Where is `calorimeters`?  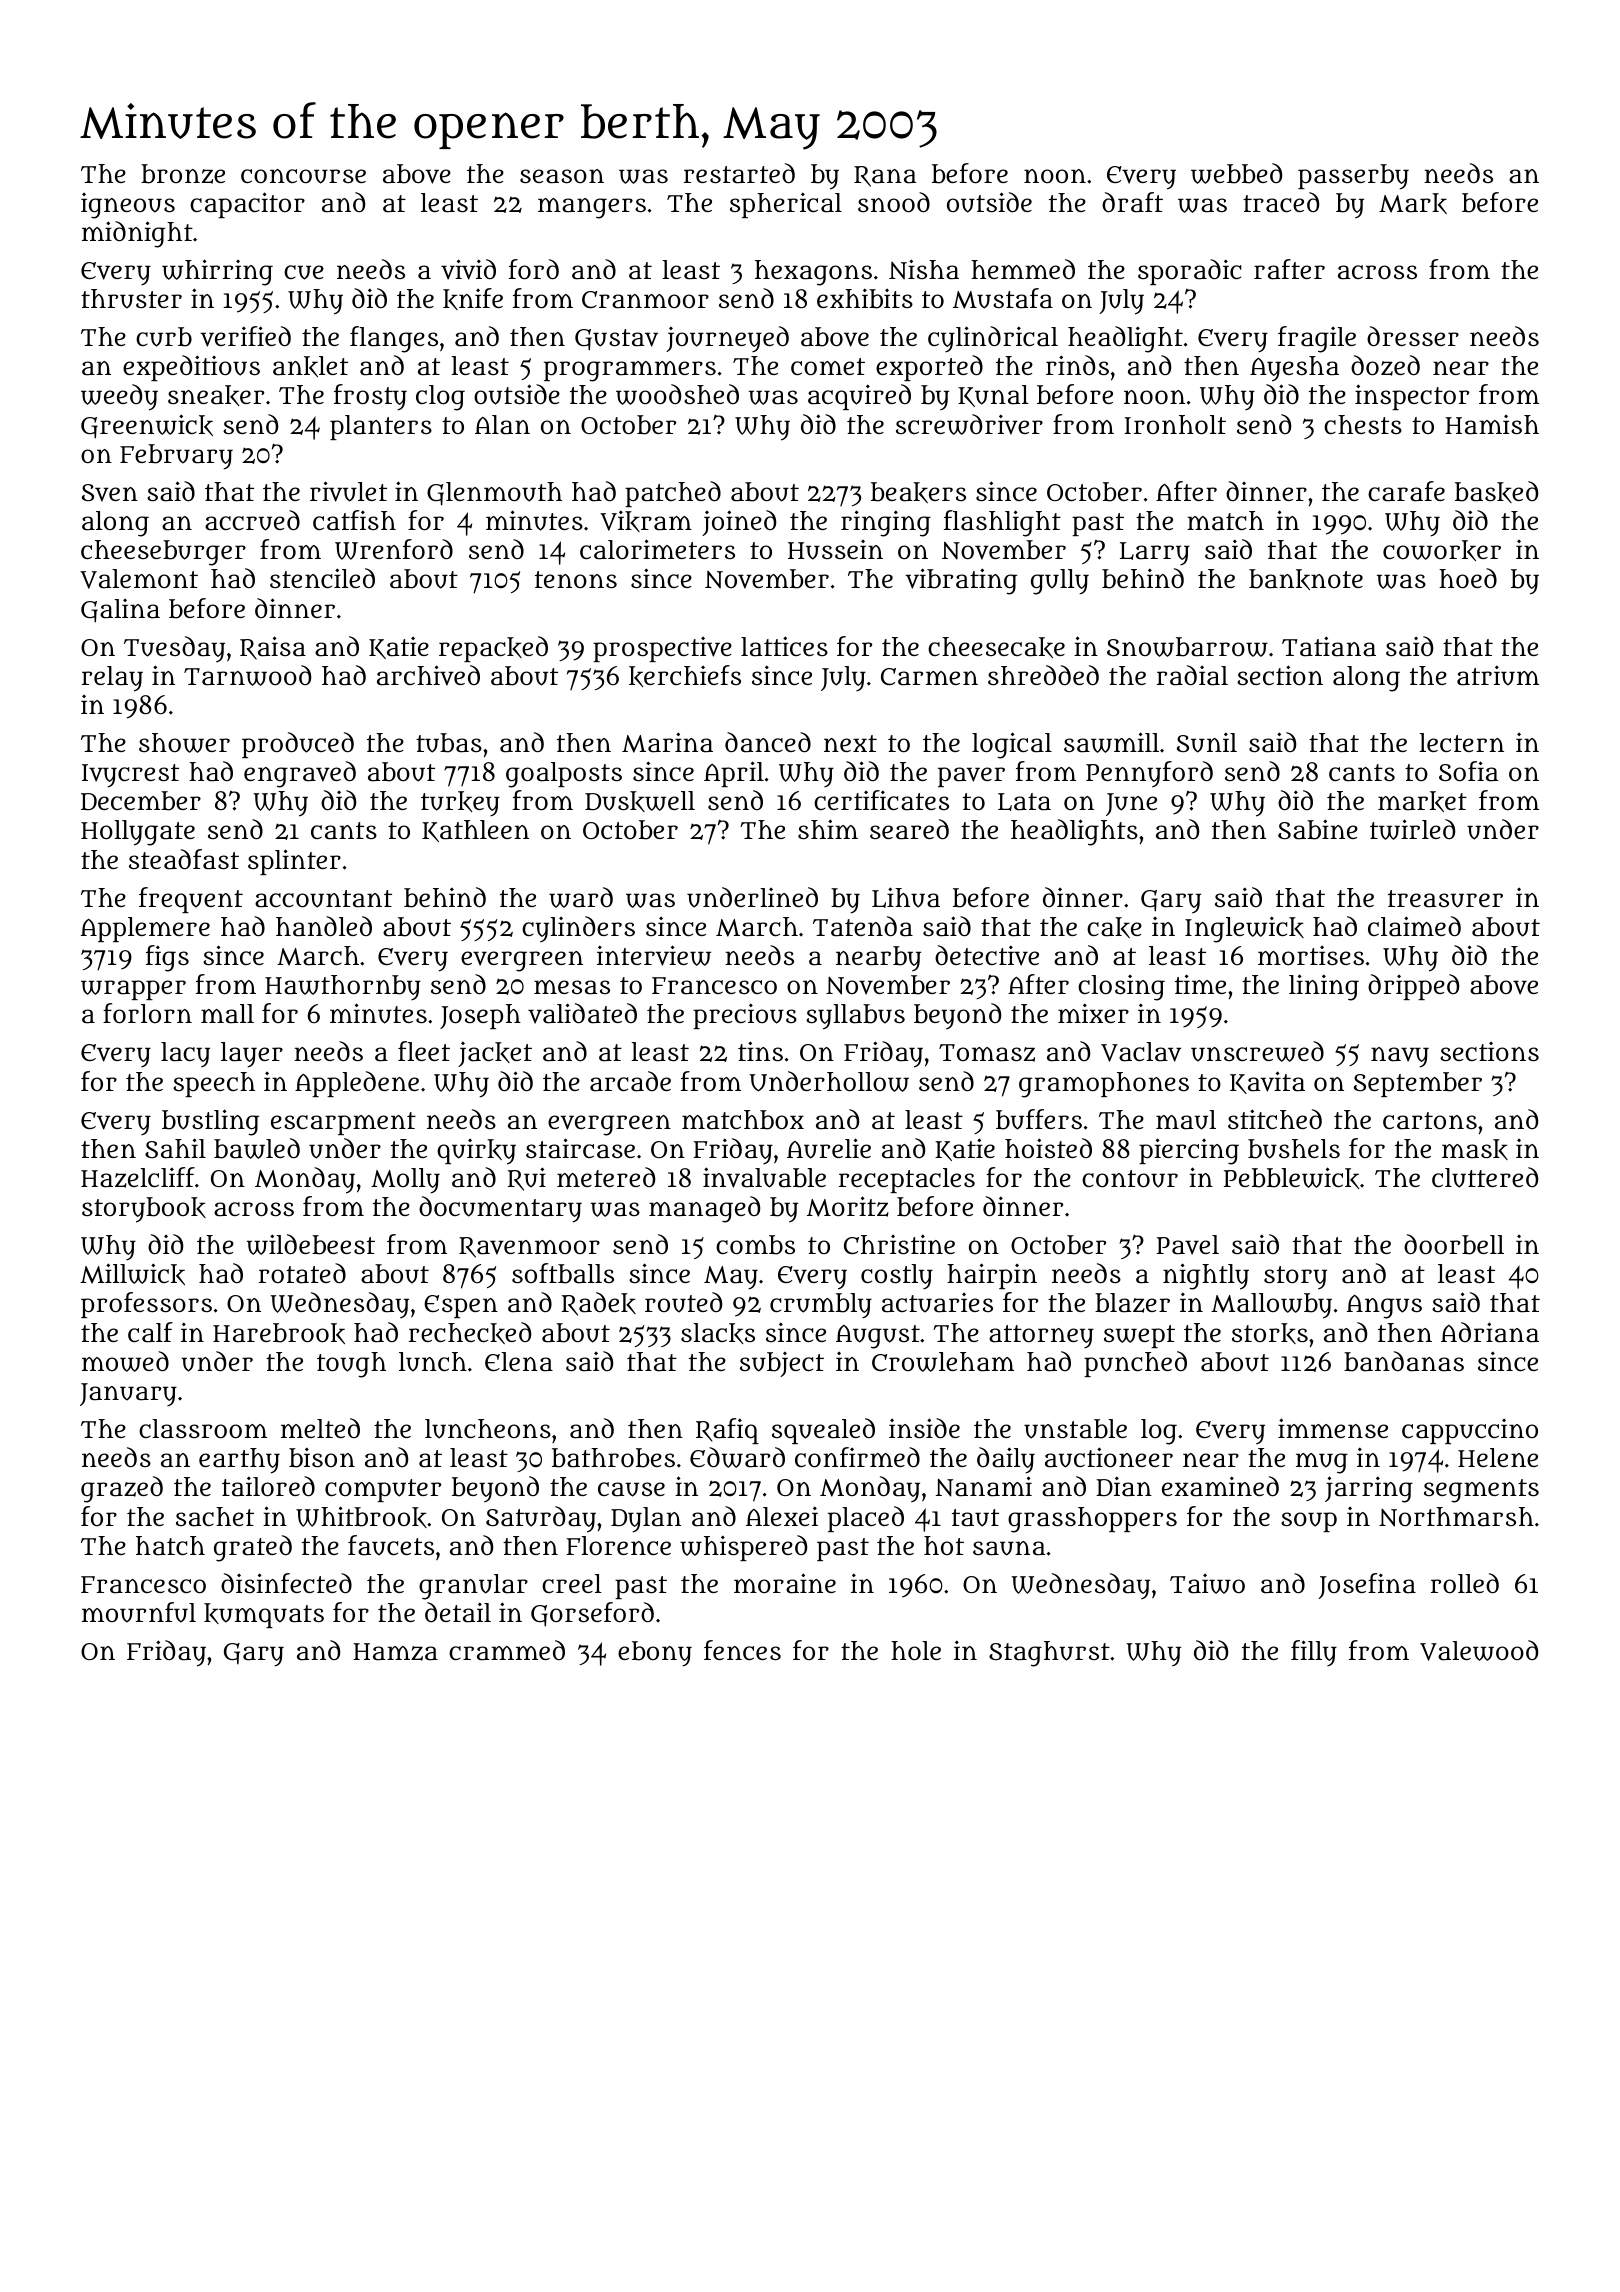
calorimeters is located at coordinates (657, 549).
